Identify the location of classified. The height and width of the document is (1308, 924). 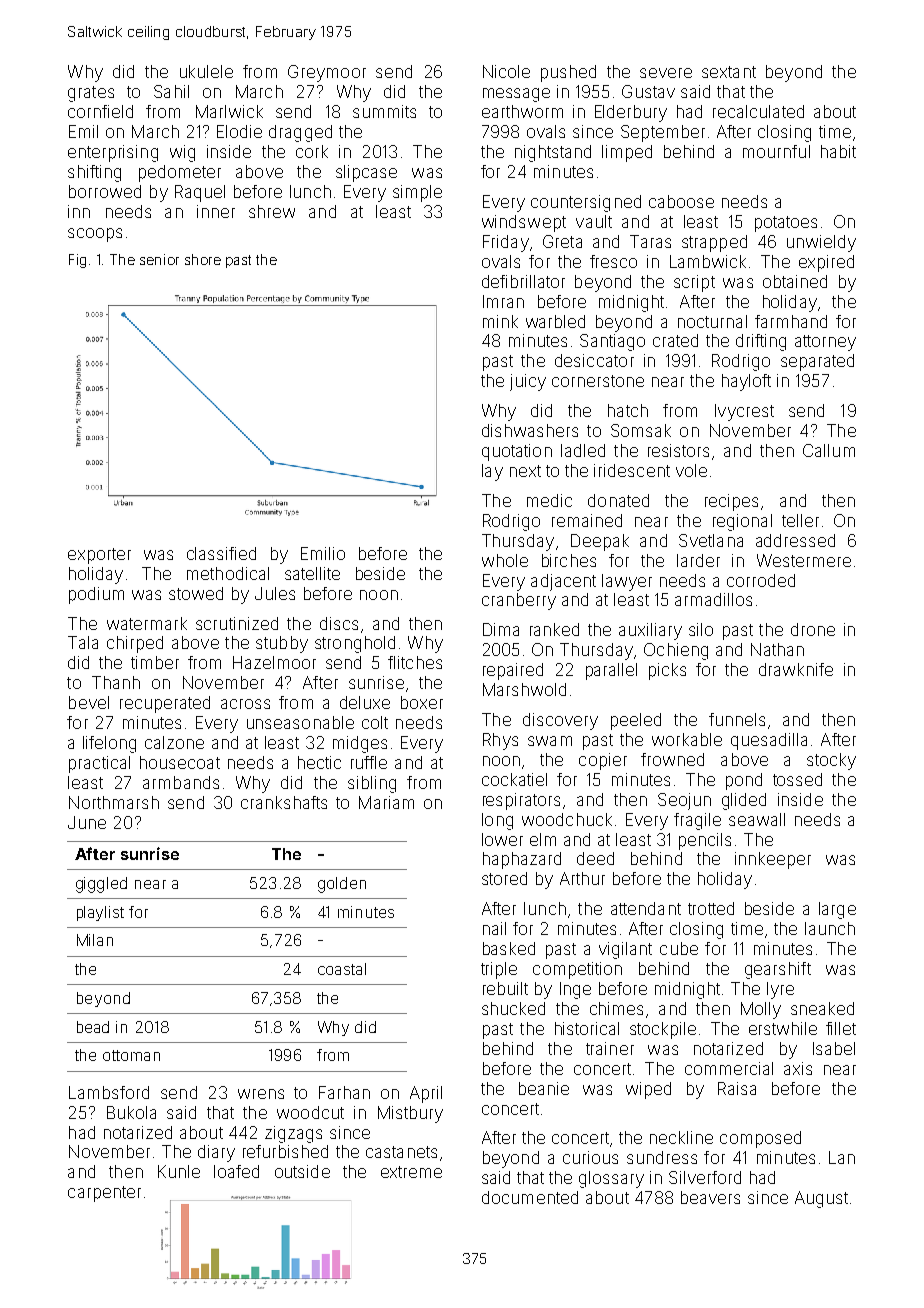
(221, 553).
